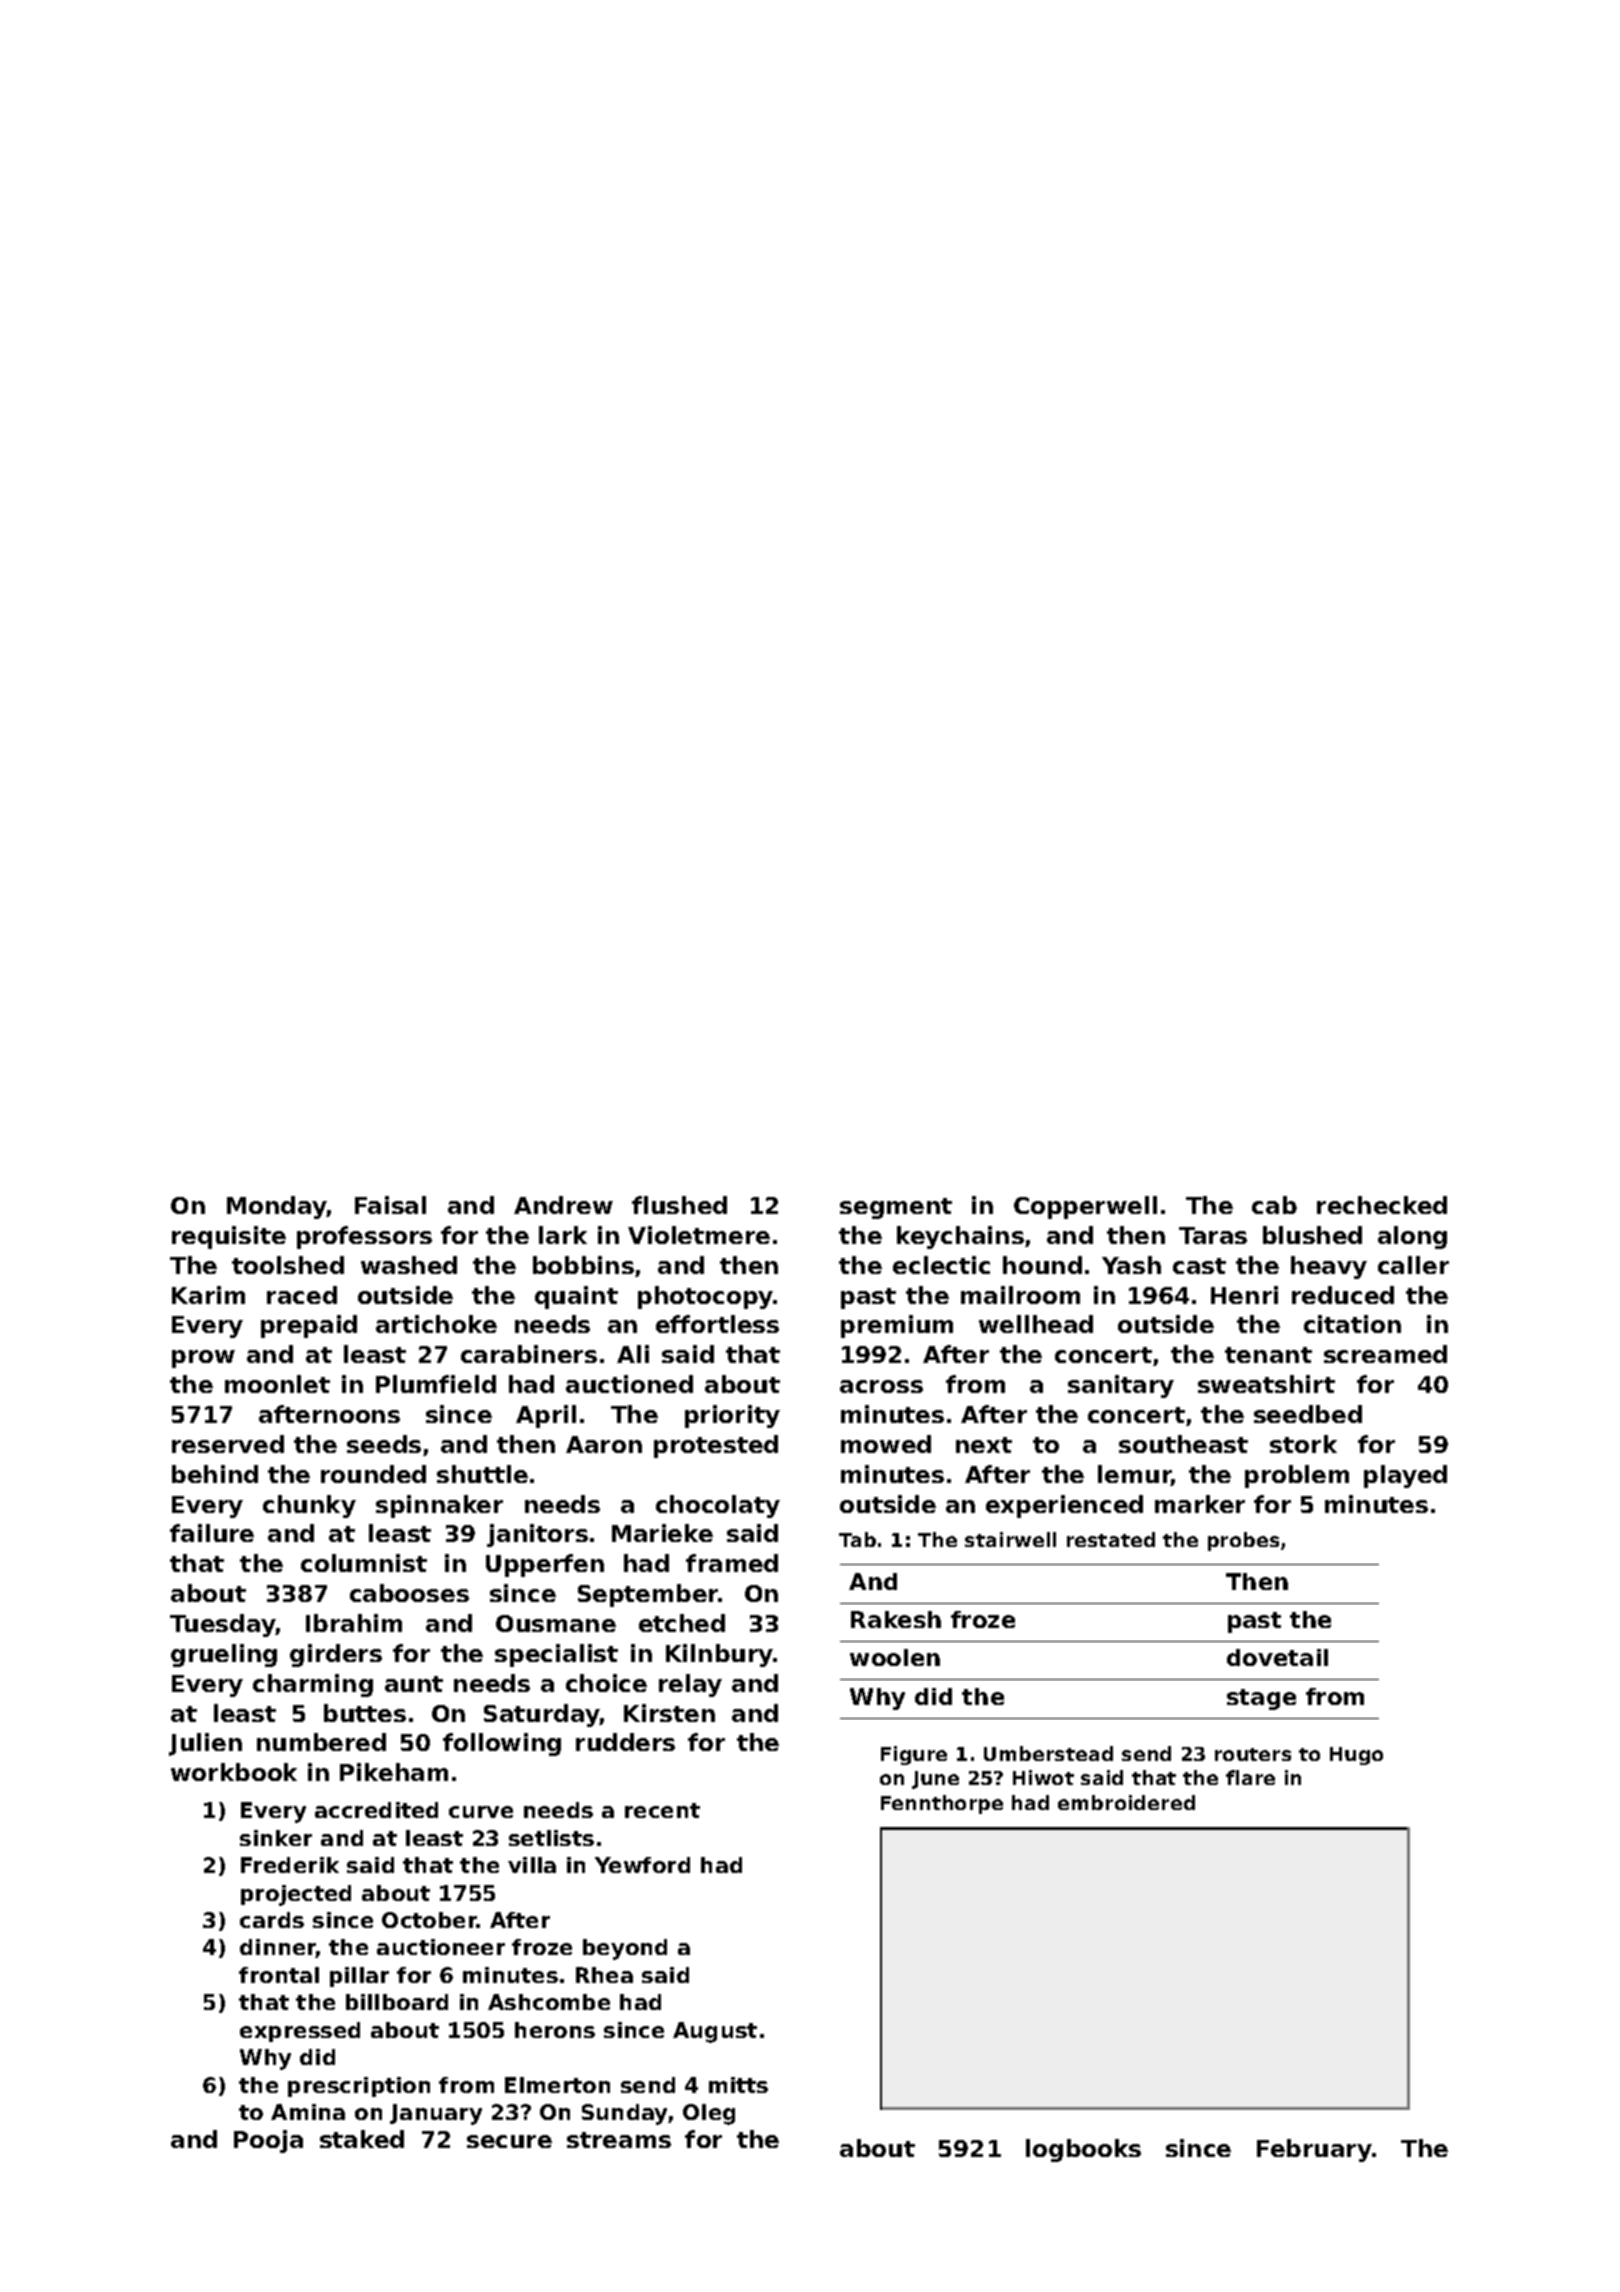 The image size is (1620, 2292). What do you see at coordinates (1266, 1384) in the document?
I see `sweatshirt` at bounding box center [1266, 1384].
